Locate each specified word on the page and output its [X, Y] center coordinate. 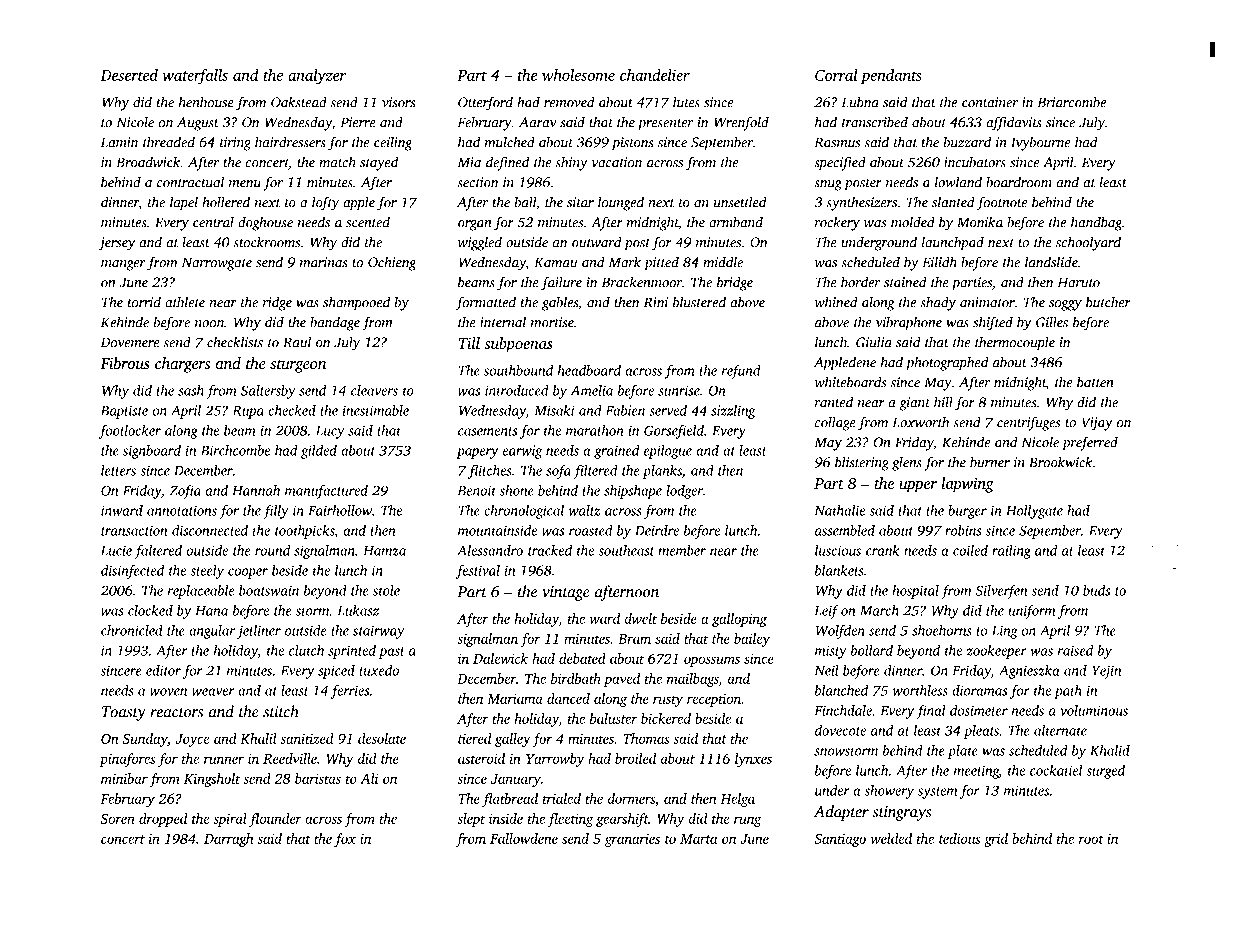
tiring [235, 144]
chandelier [655, 75]
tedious [960, 838]
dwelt [641, 618]
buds [1096, 590]
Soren [118, 819]
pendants [891, 77]
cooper [248, 573]
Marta [698, 839]
